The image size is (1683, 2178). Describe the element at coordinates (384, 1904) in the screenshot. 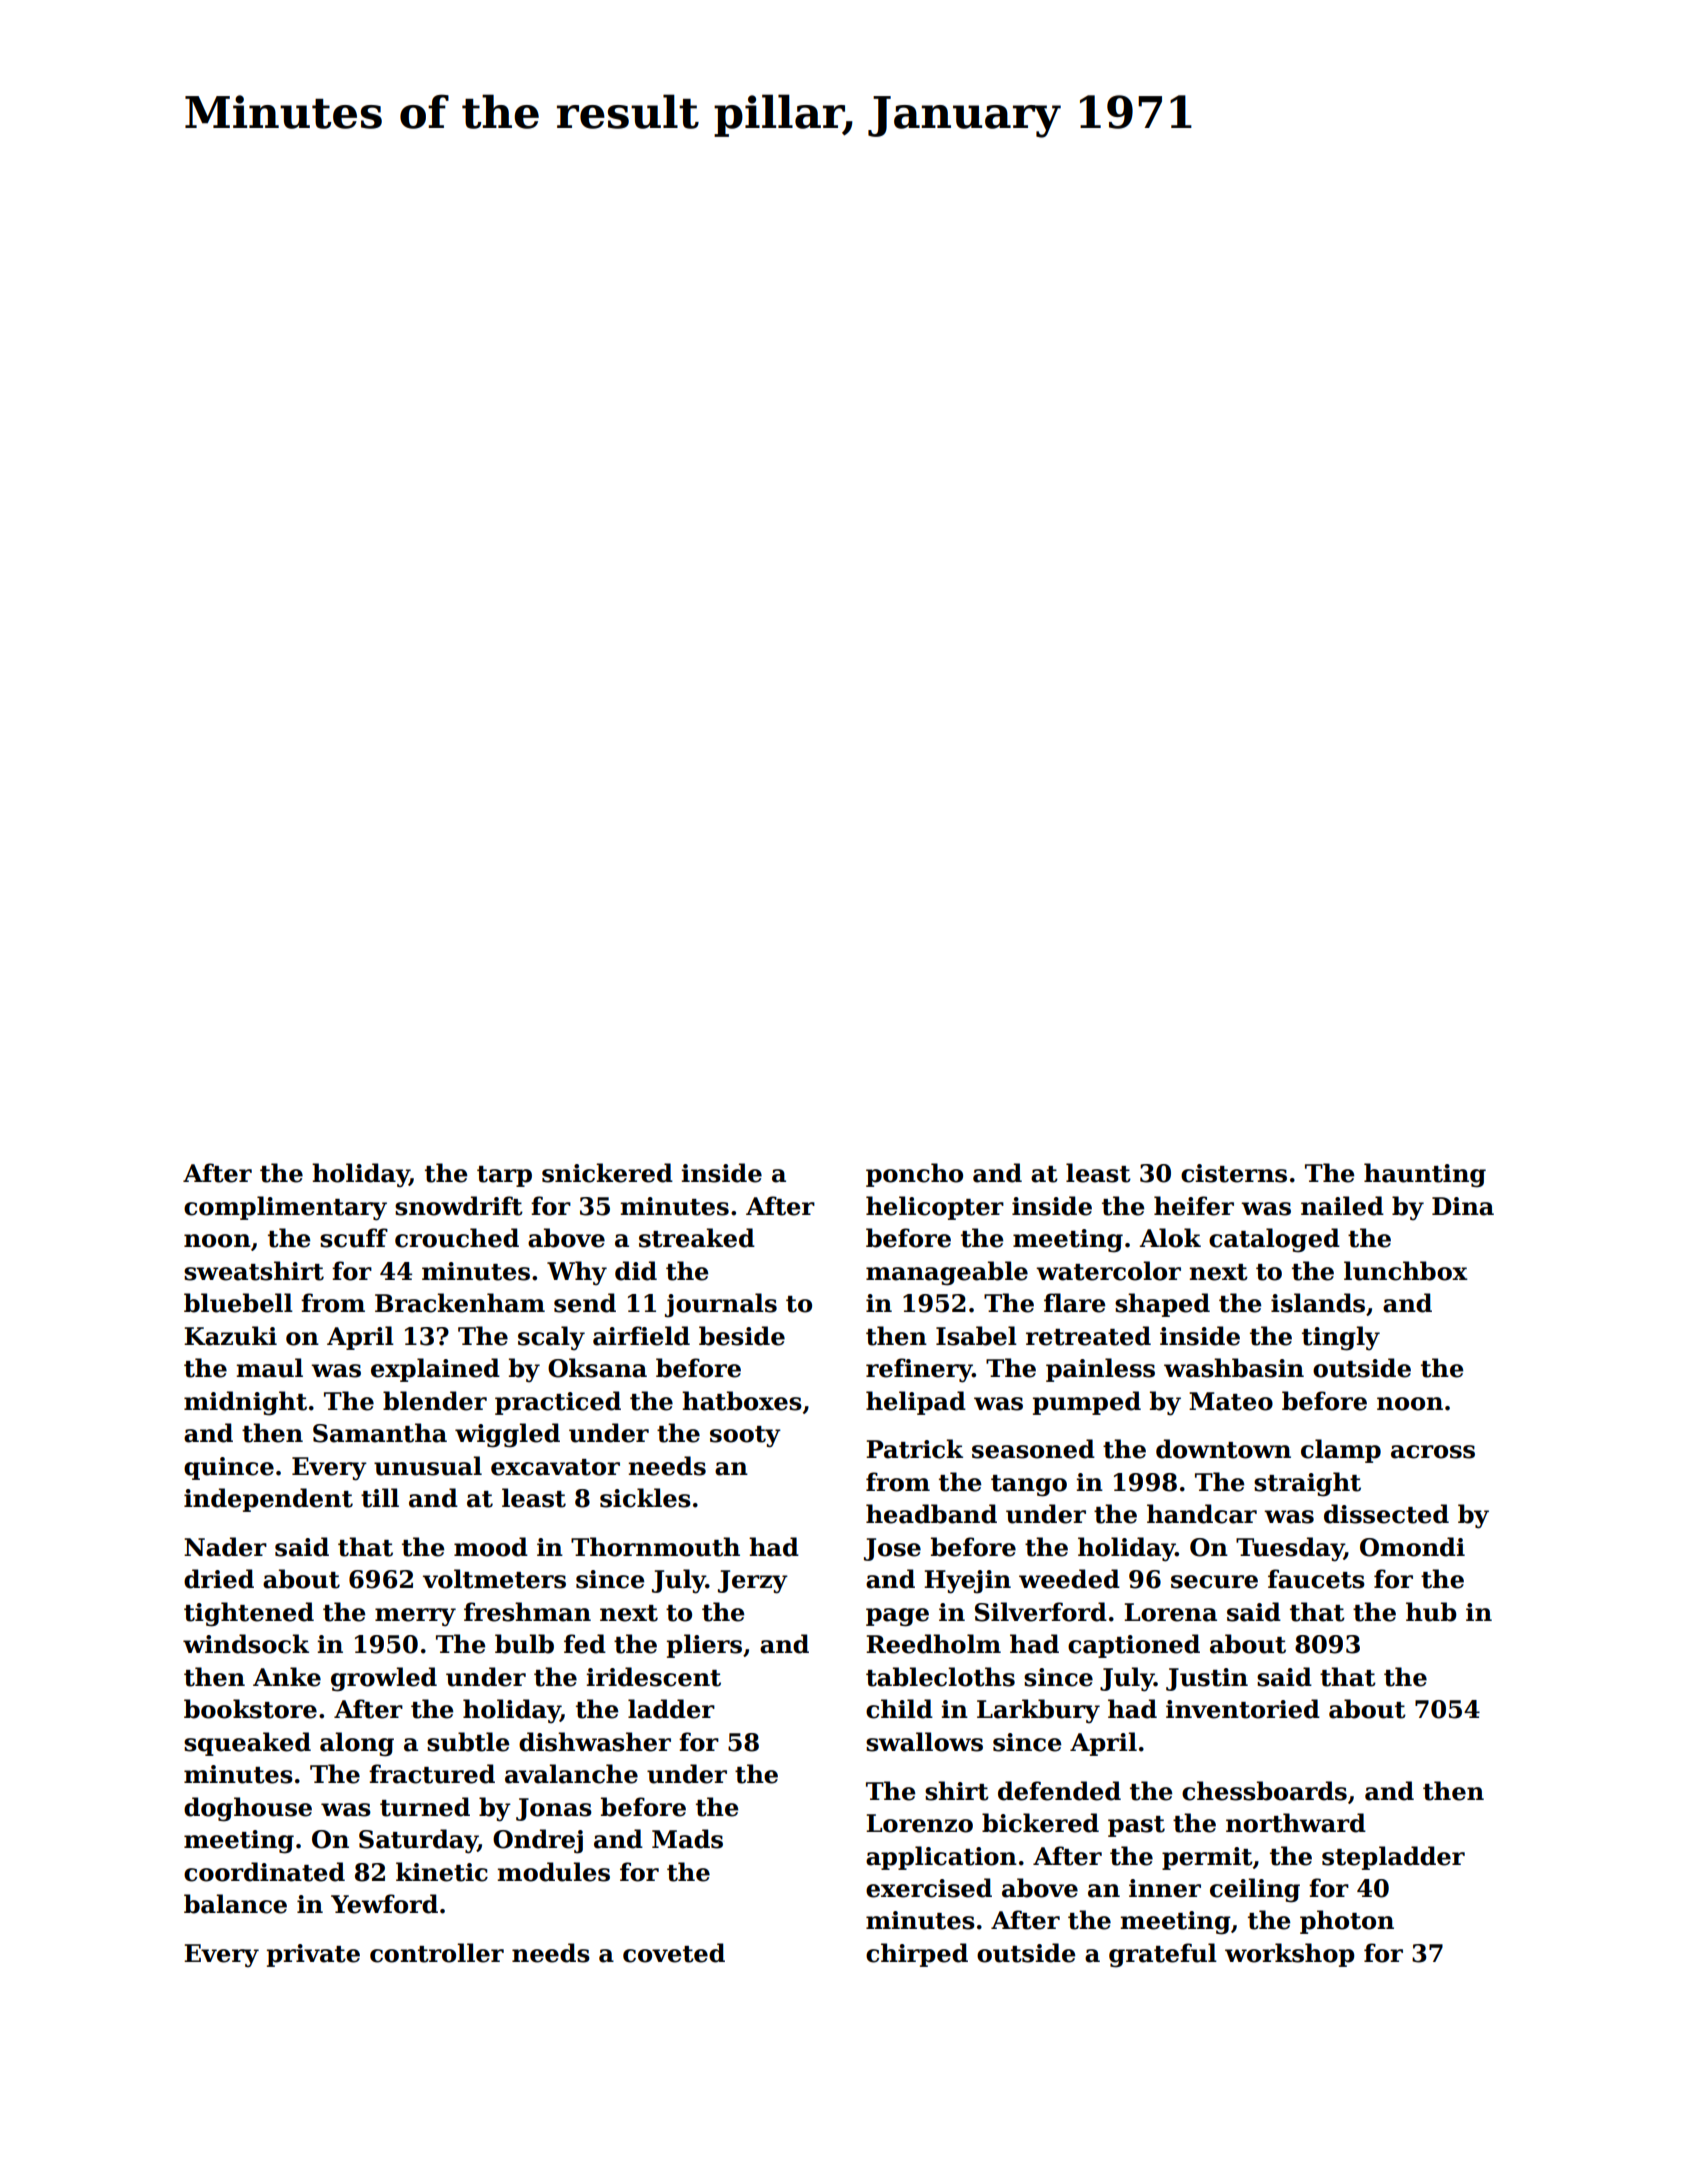

I see `Yewford` at that location.
